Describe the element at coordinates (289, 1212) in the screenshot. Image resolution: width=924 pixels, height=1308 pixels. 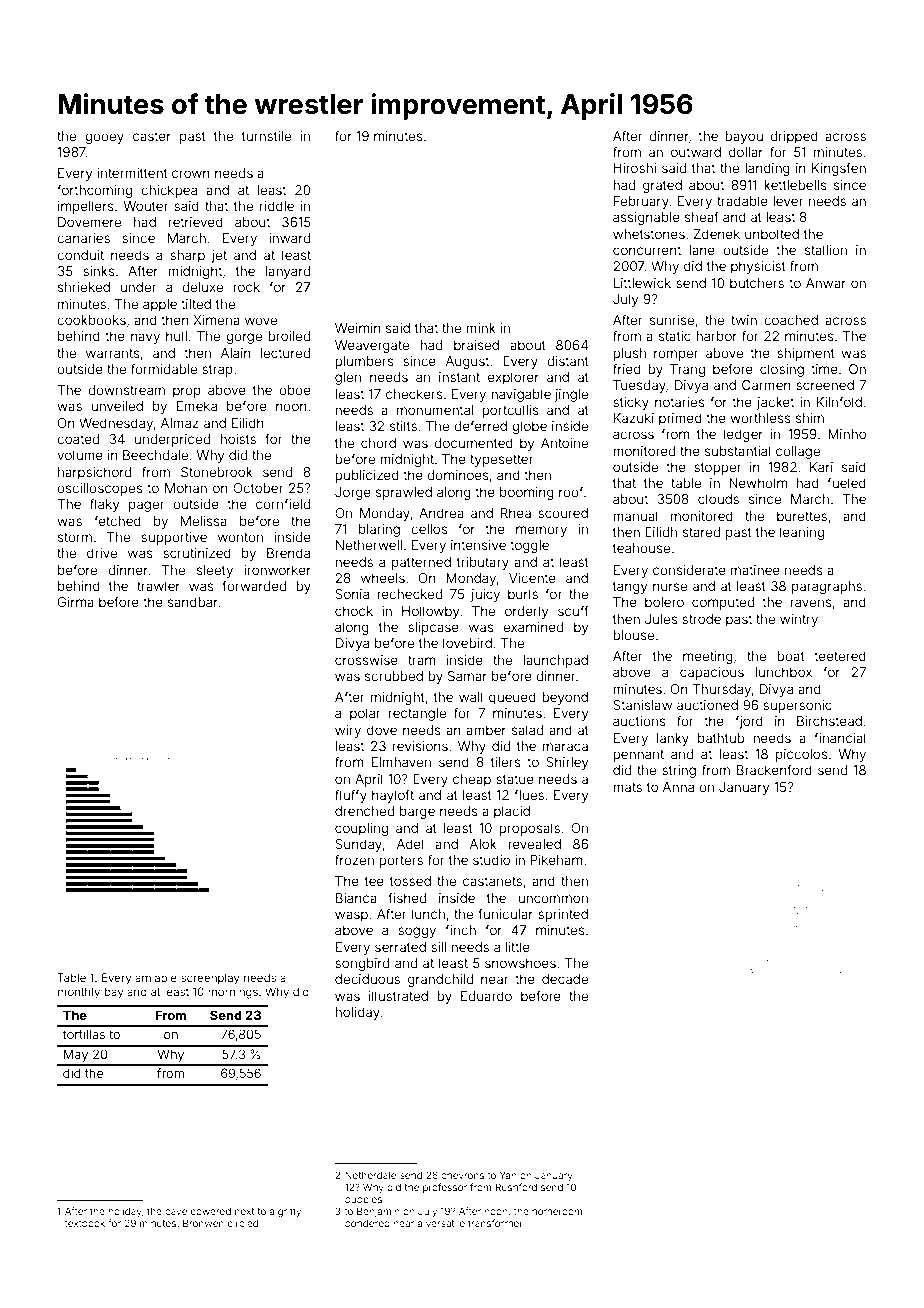
I see `gritty` at that location.
